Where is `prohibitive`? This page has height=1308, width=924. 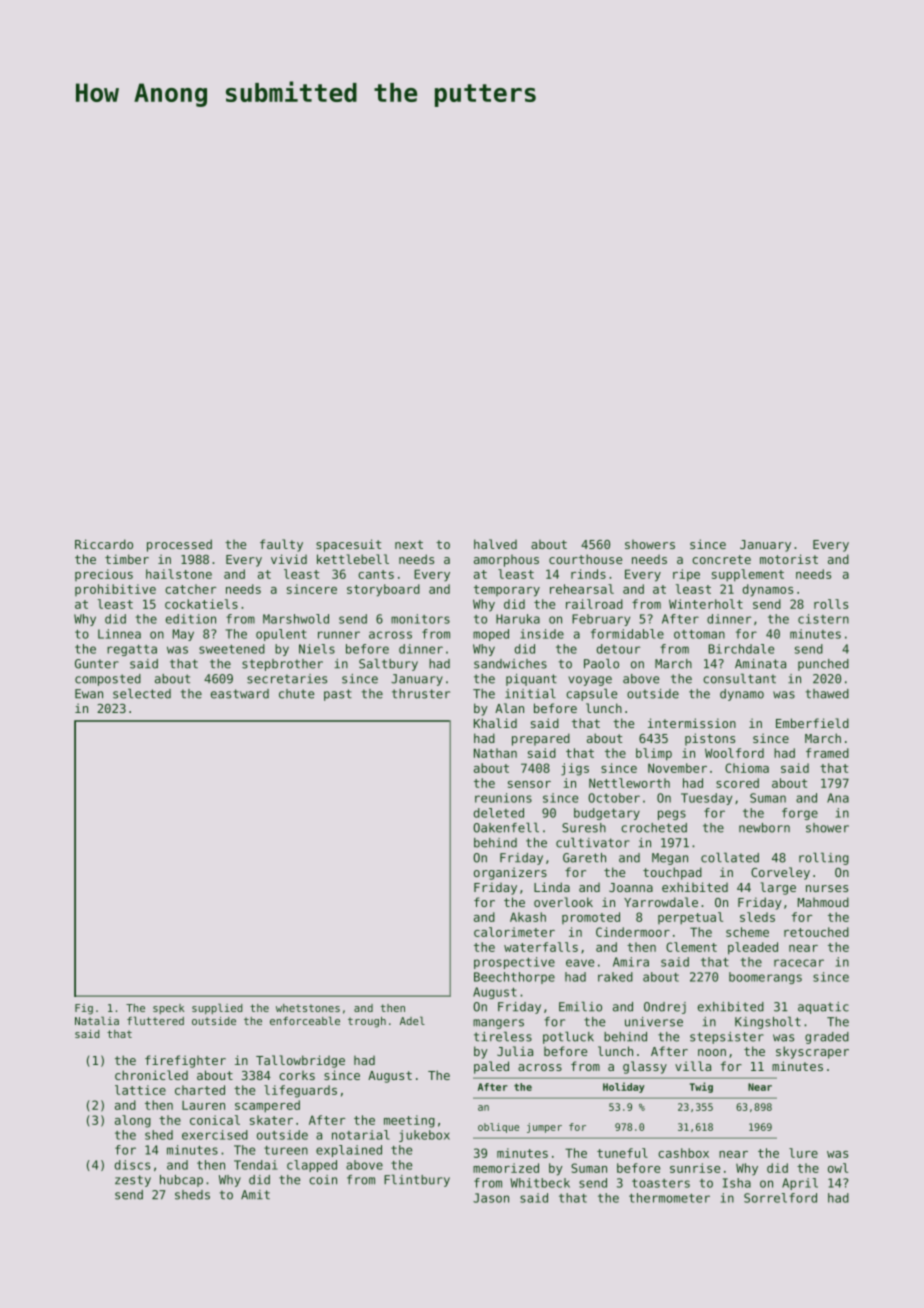 prohibitive is located at coordinates (115, 590).
